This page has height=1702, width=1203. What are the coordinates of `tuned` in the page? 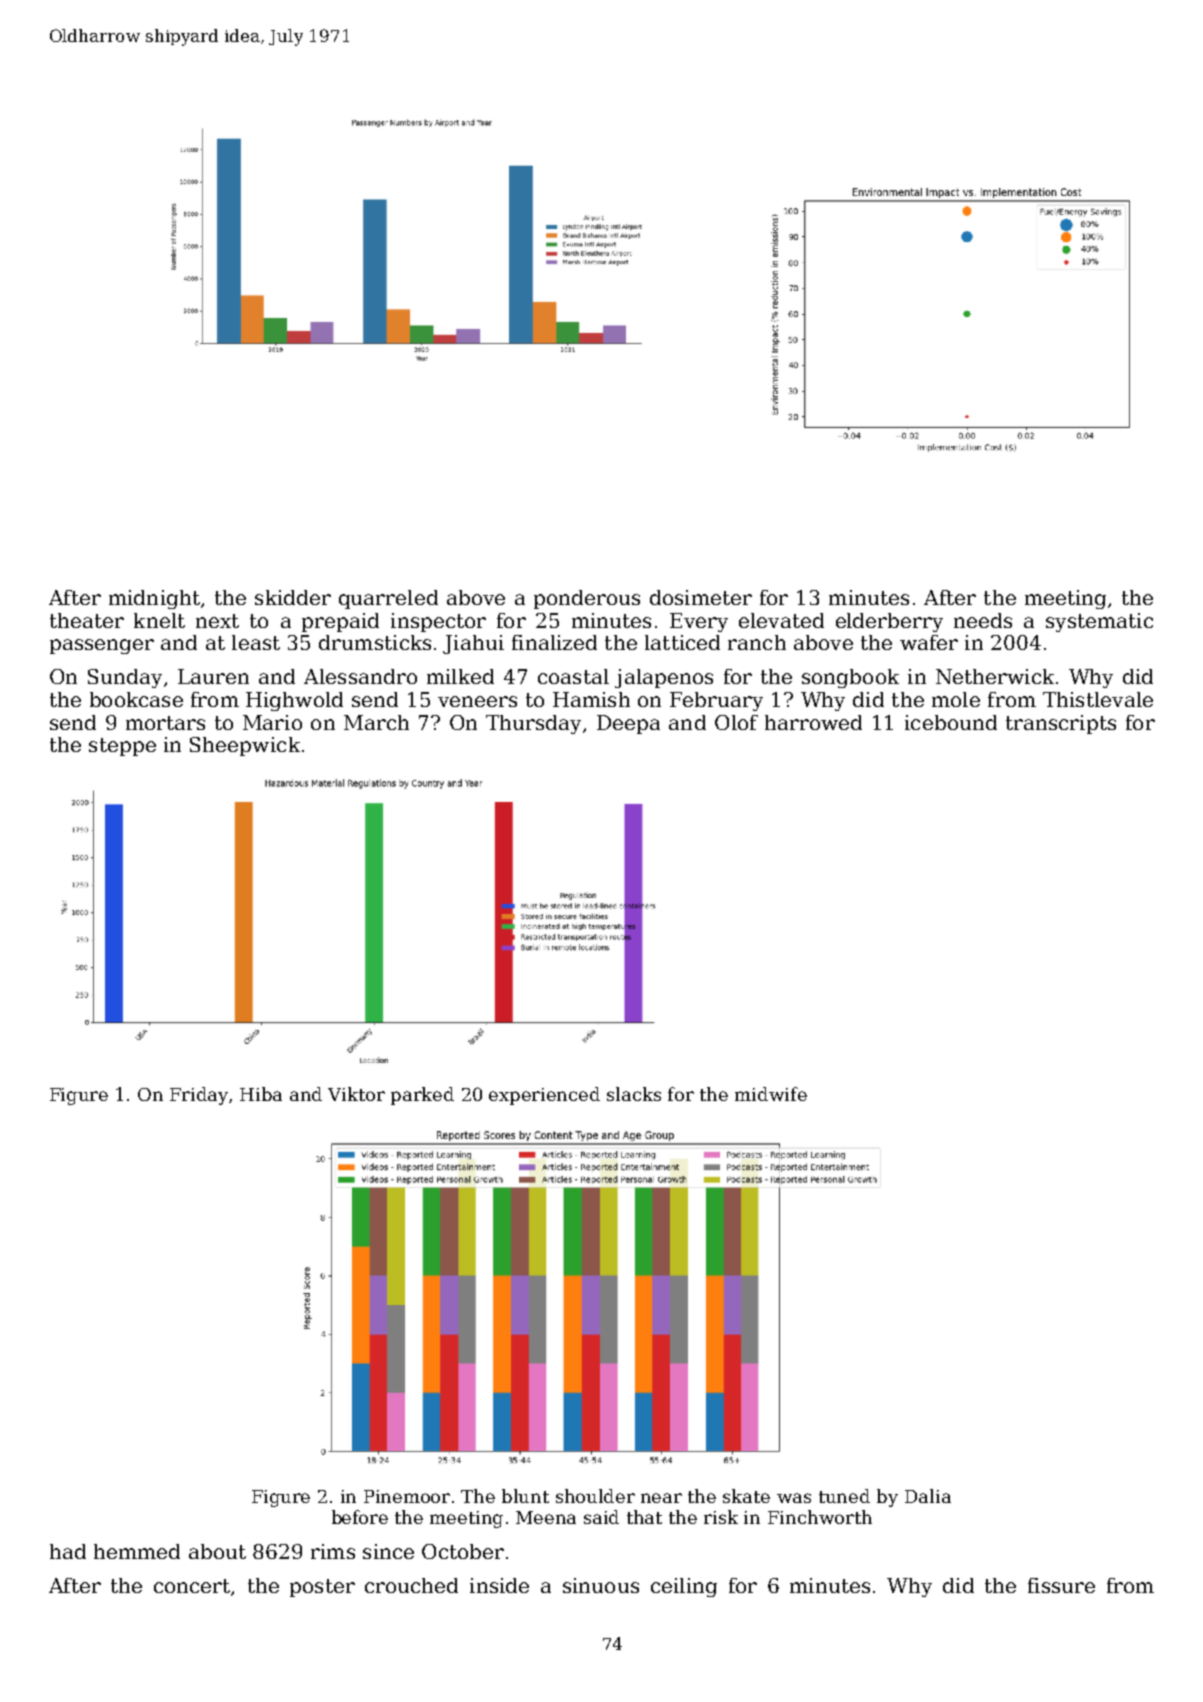 It's located at (844, 1496).
